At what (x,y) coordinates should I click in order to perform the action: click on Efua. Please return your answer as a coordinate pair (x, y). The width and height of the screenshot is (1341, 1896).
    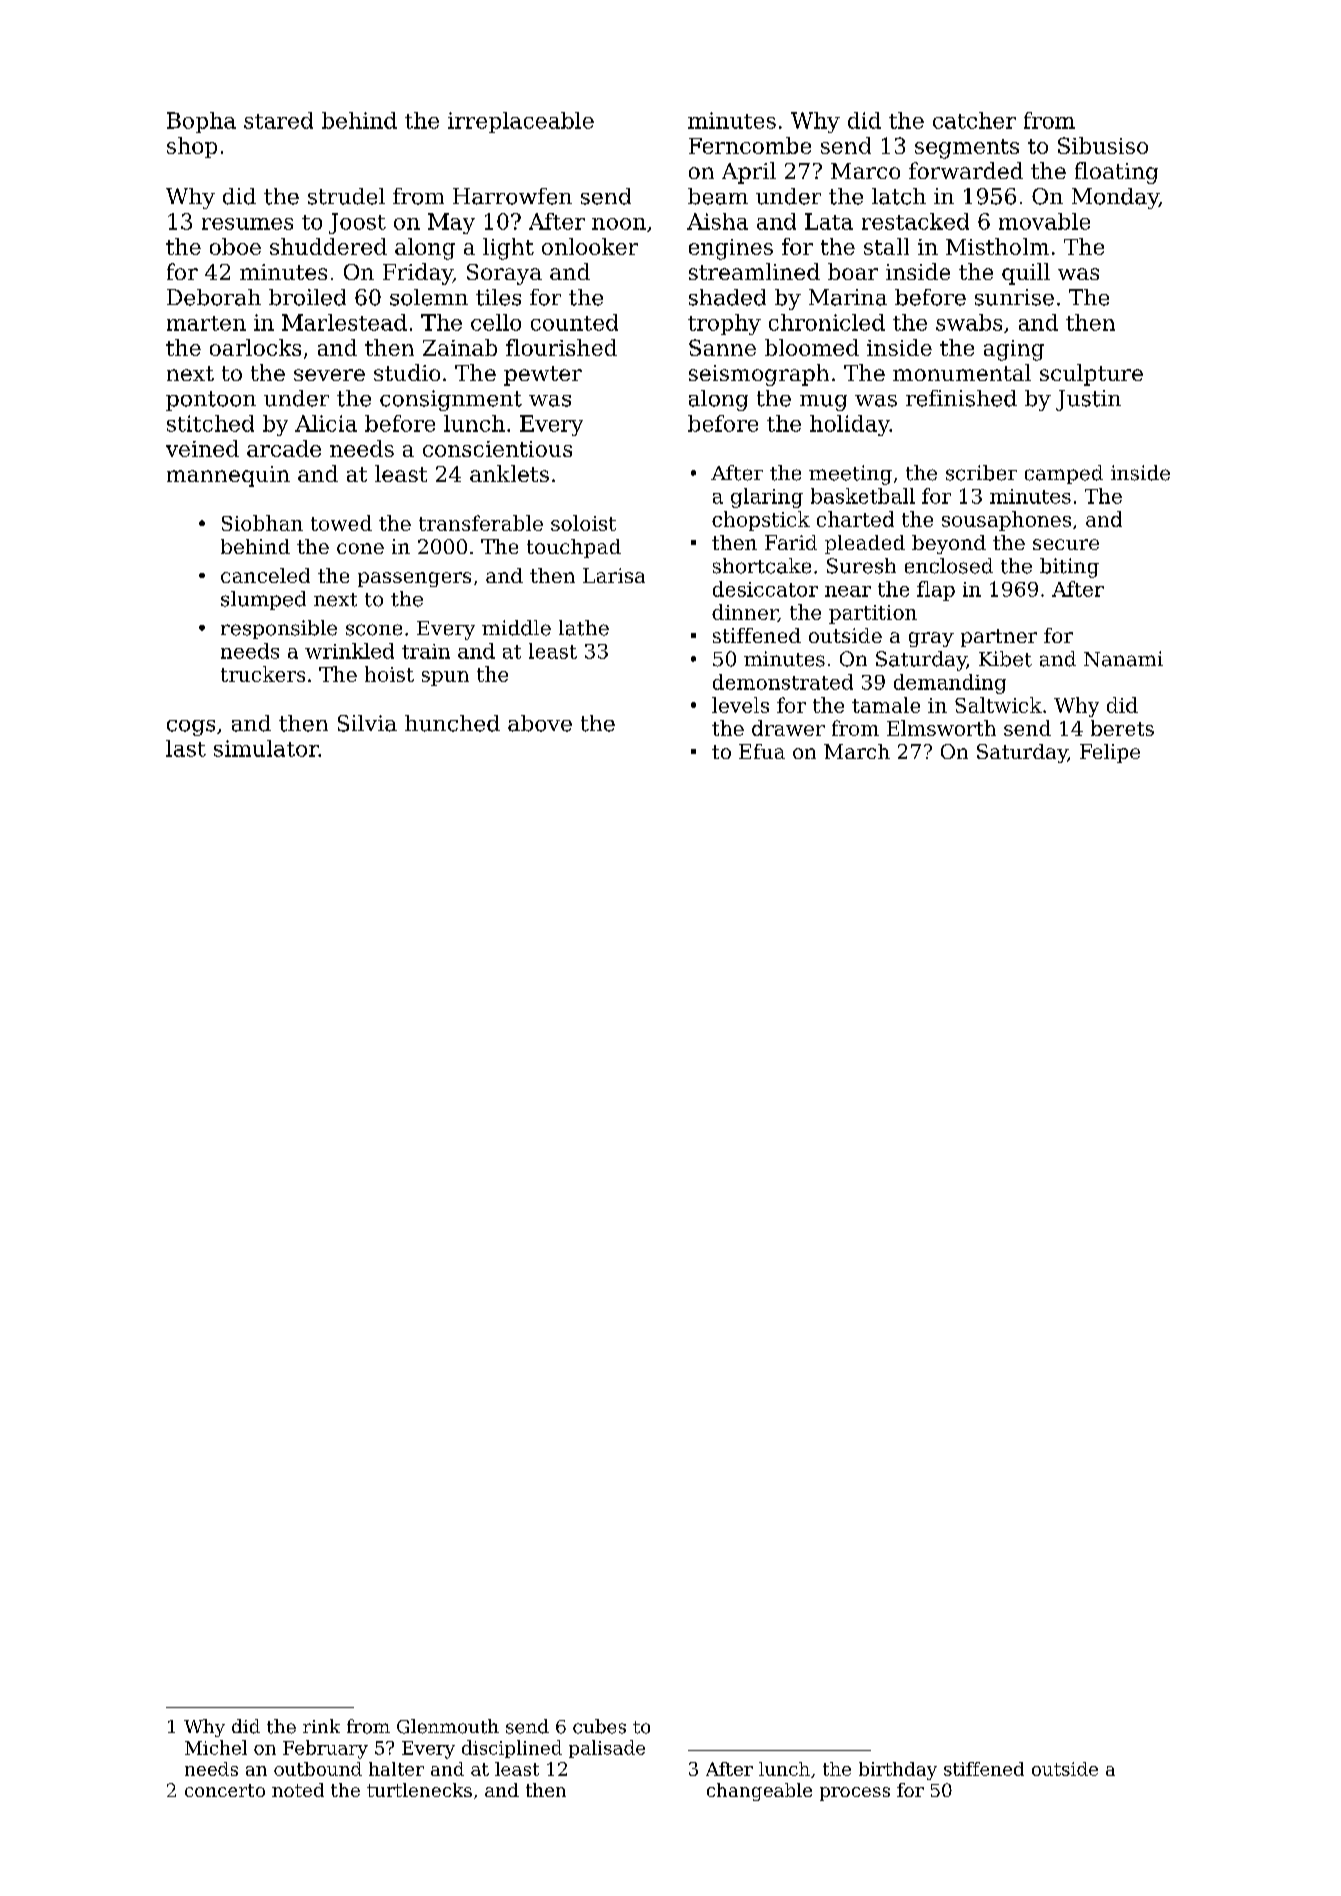
    Looking at the image, I should click on (762, 751).
